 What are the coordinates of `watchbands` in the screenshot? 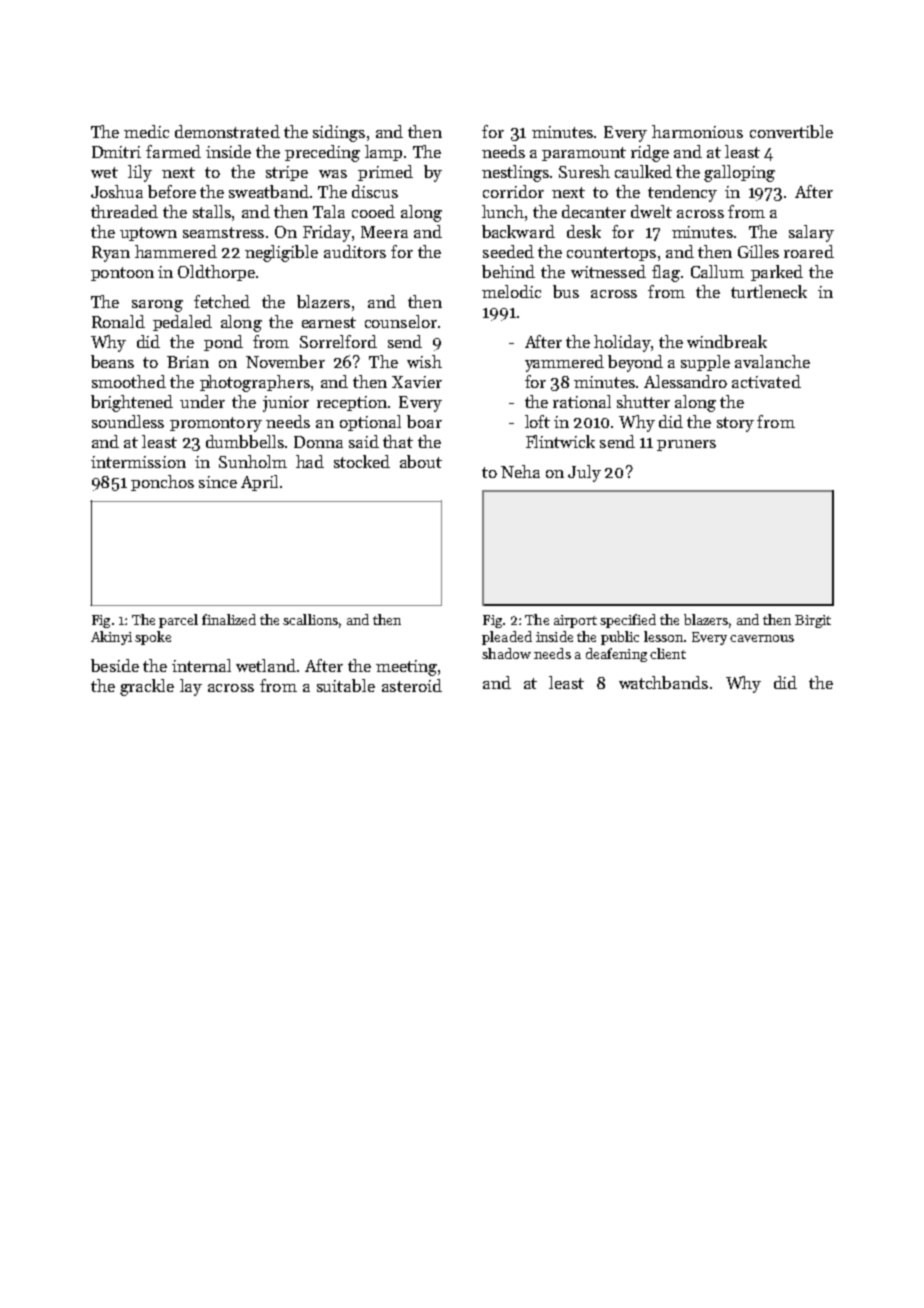 It's located at (663, 682).
